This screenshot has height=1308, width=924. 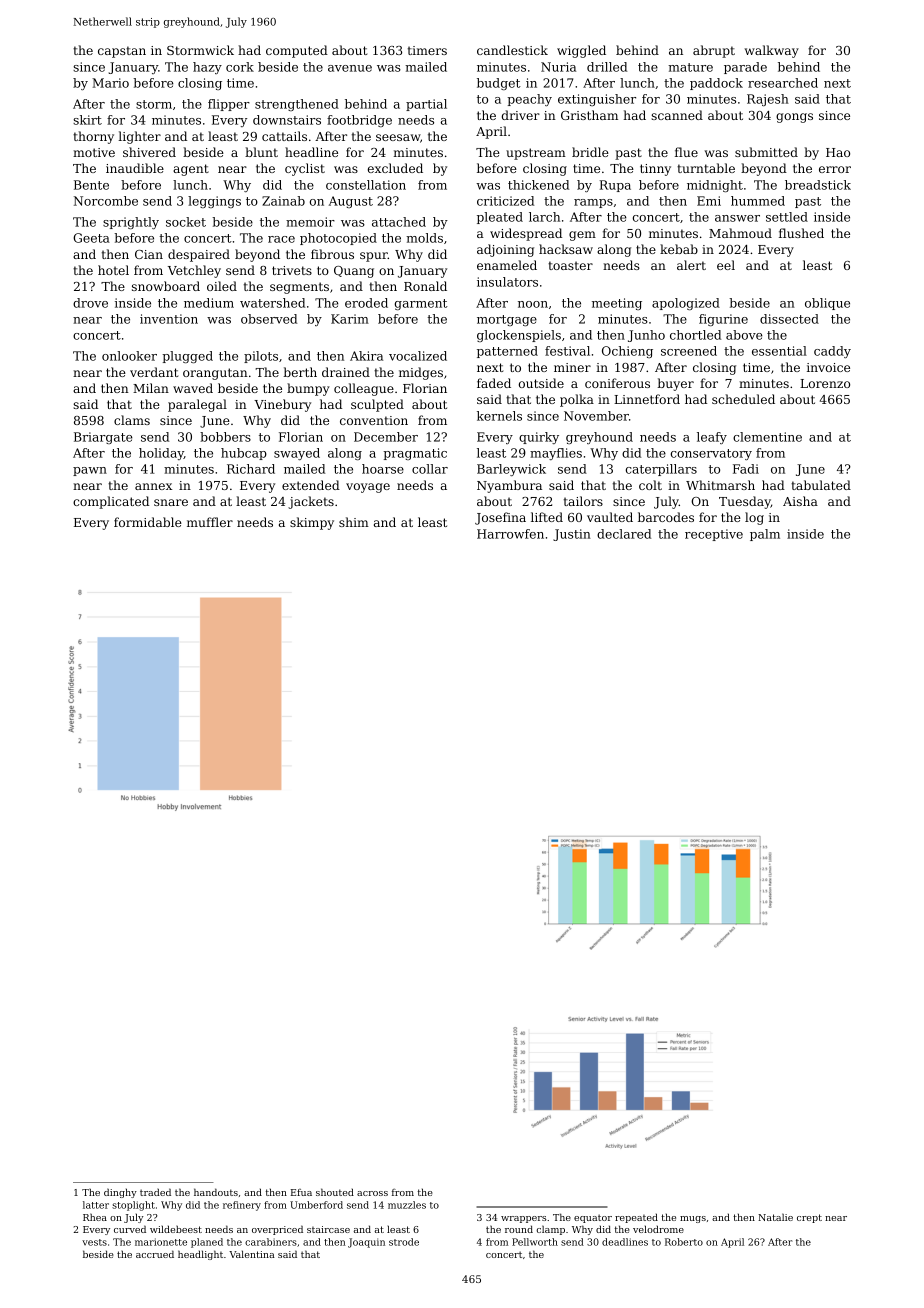 I want to click on declared, so click(x=624, y=534).
